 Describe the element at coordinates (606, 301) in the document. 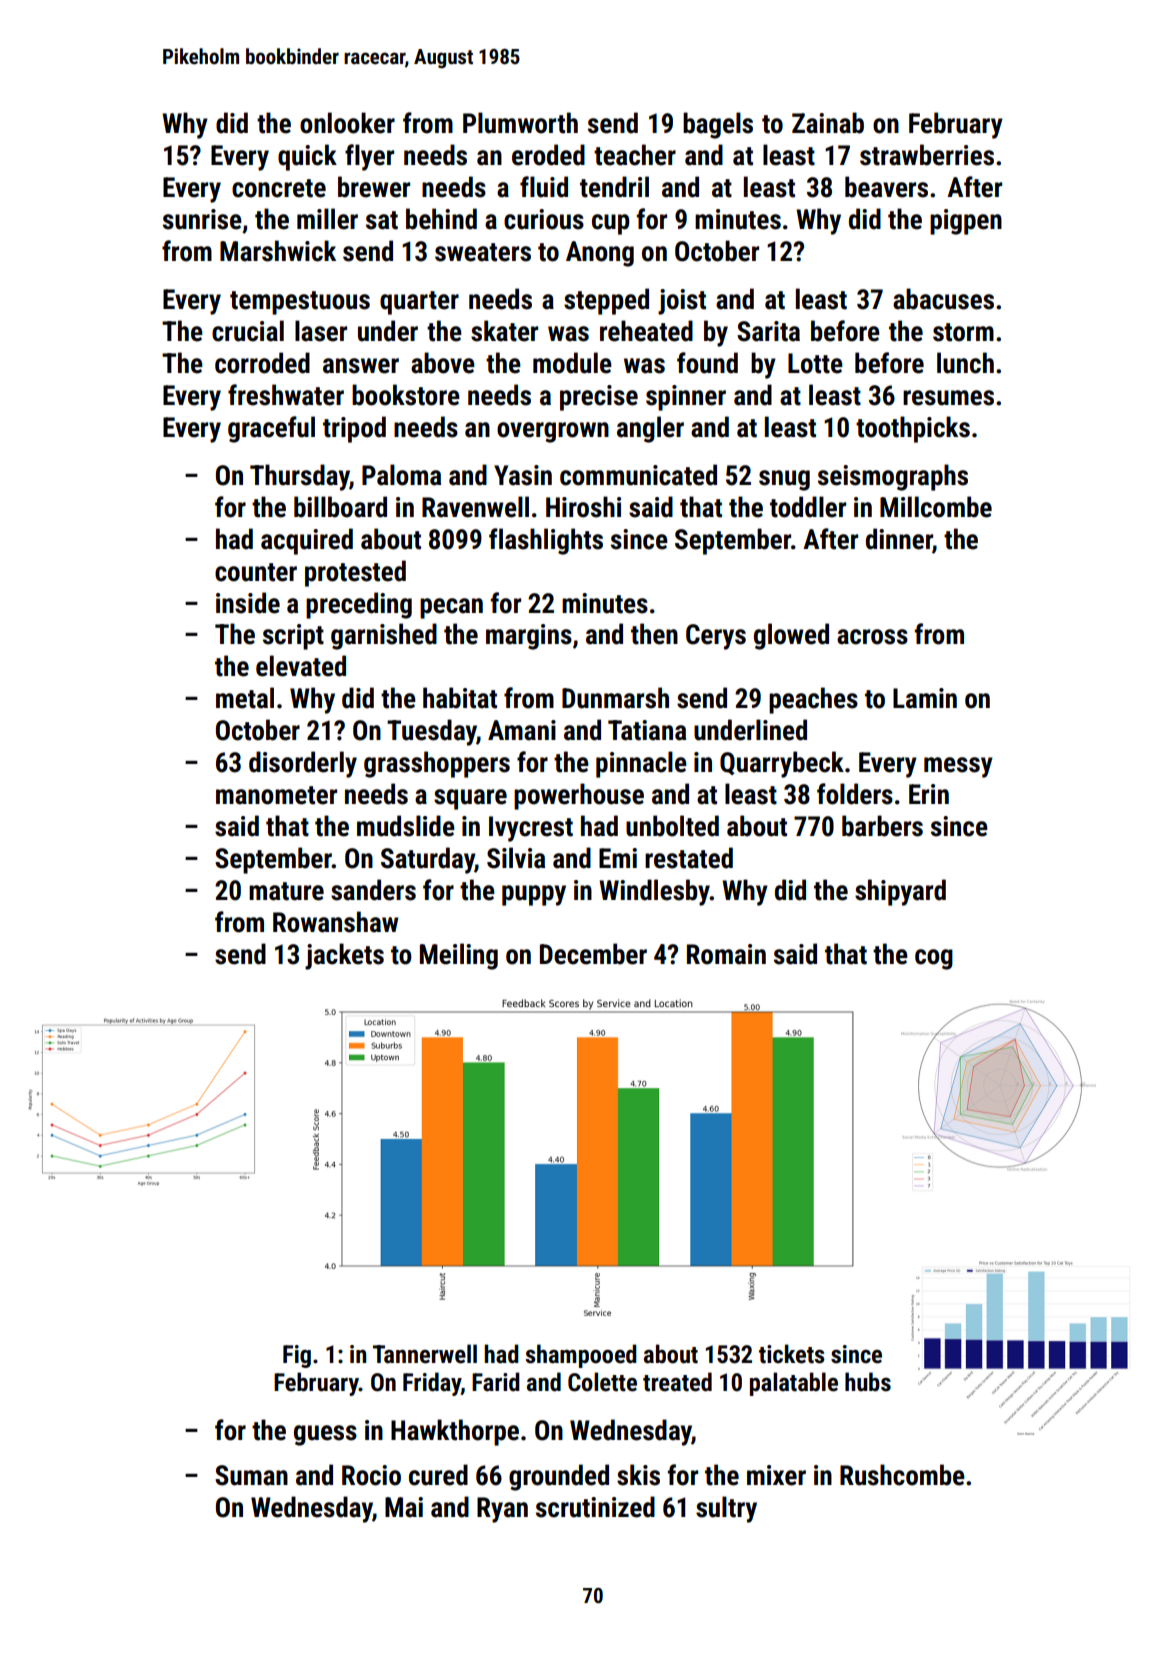

I see `stepped` at that location.
